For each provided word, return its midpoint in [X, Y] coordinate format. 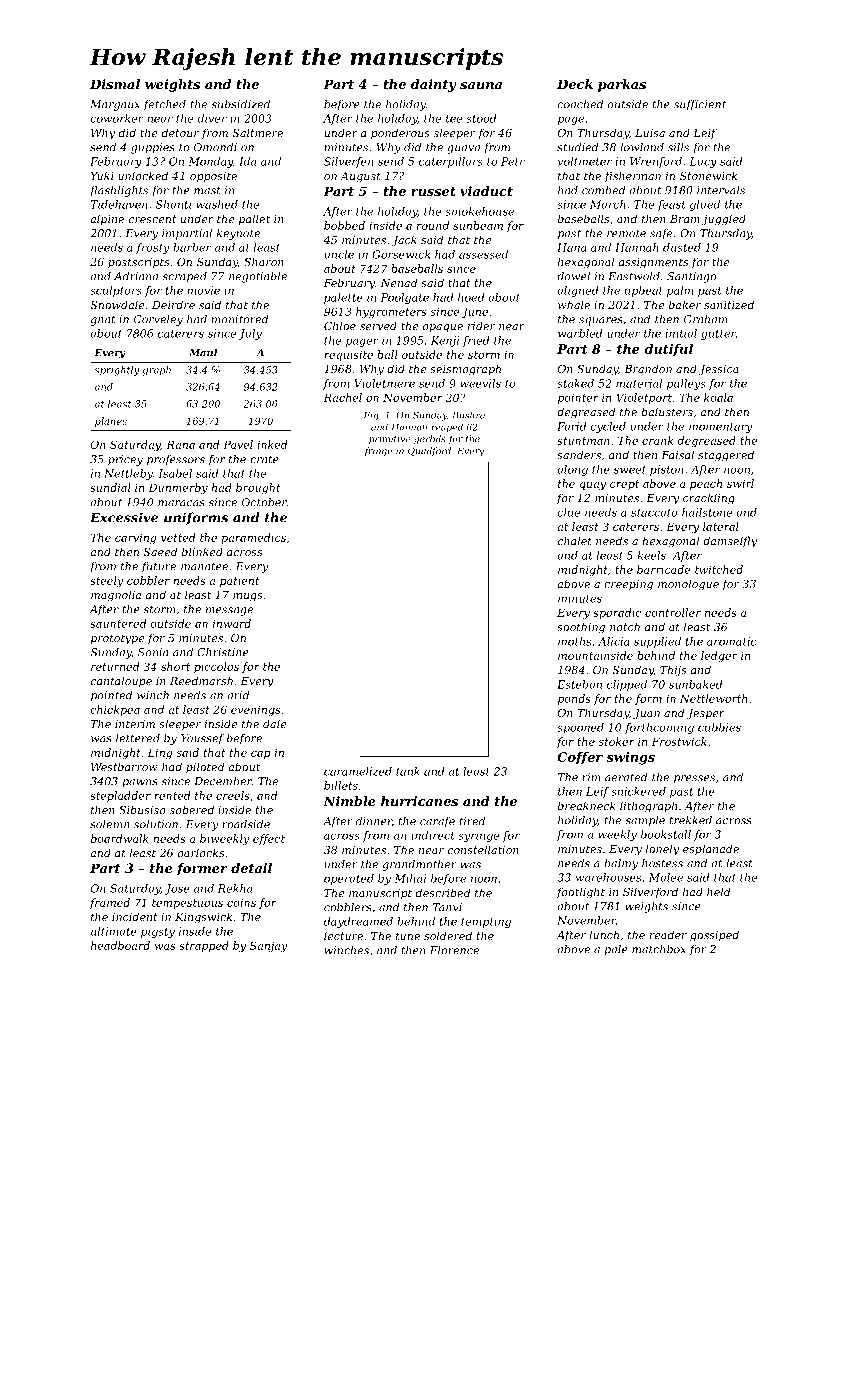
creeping [628, 585]
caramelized [358, 771]
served [378, 325]
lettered [138, 738]
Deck [575, 84]
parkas [622, 85]
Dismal [115, 84]
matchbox [659, 949]
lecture [343, 935]
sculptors [116, 291]
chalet [575, 540]
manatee [204, 566]
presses [694, 779]
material [639, 383]
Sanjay [269, 946]
